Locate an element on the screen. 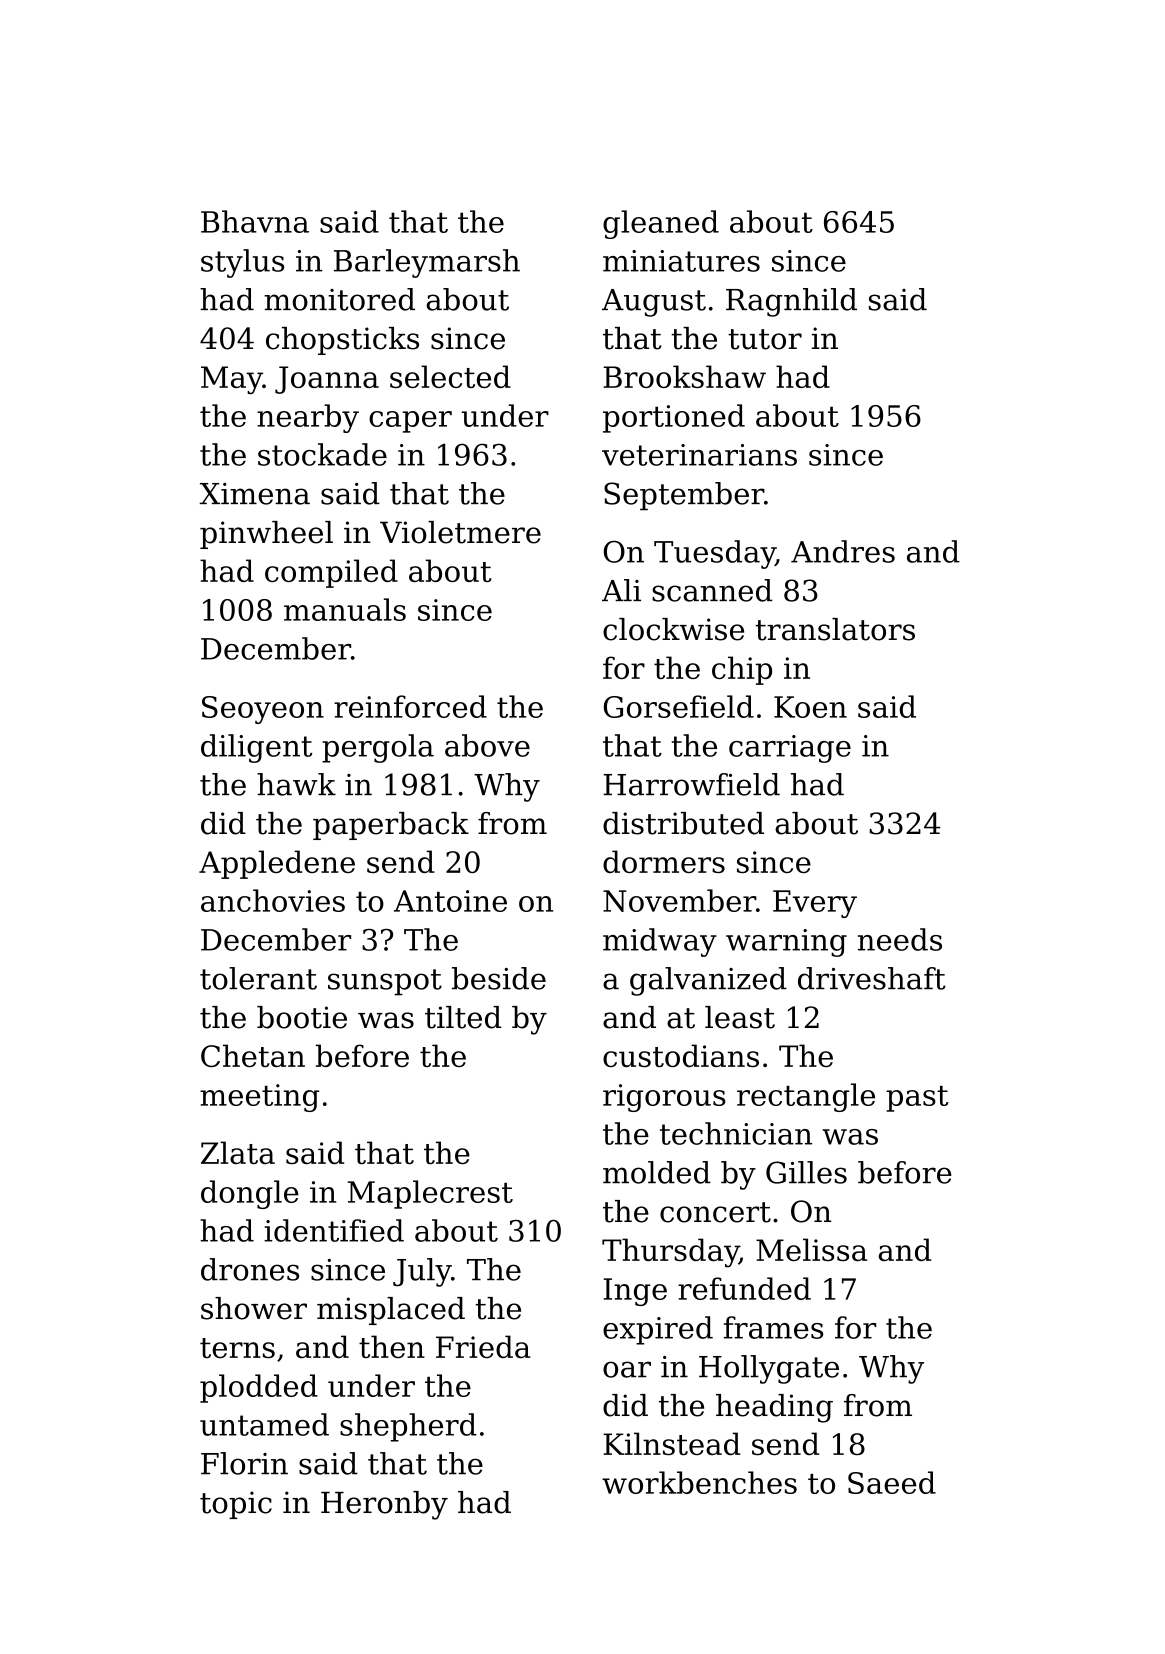 This screenshot has height=1654, width=1165. technician is located at coordinates (736, 1133).
